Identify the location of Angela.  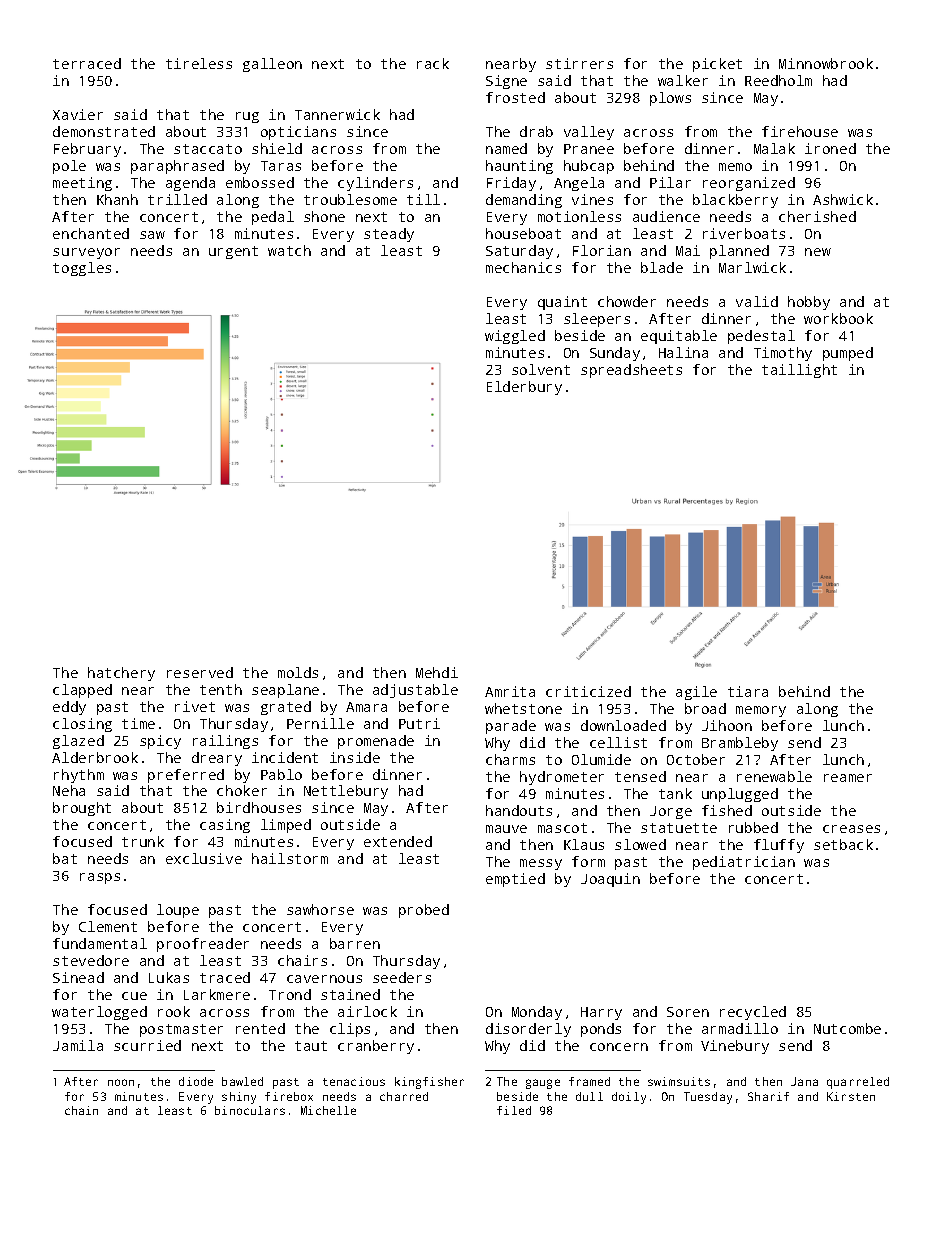
(579, 184).
